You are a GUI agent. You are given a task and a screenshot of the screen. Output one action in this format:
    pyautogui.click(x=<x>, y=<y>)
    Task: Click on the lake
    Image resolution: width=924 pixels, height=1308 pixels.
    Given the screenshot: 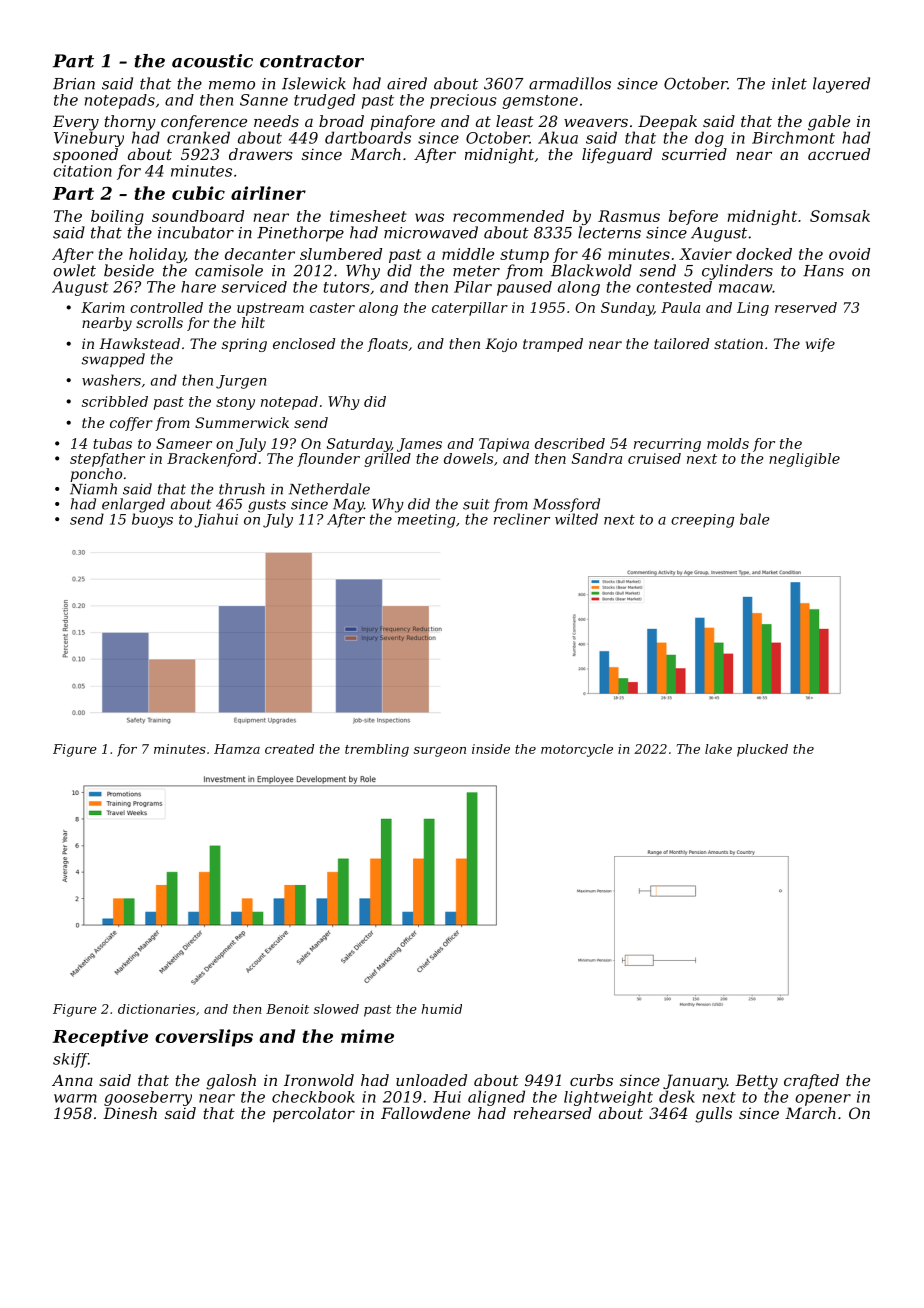 What is the action you would take?
    pyautogui.click(x=718, y=749)
